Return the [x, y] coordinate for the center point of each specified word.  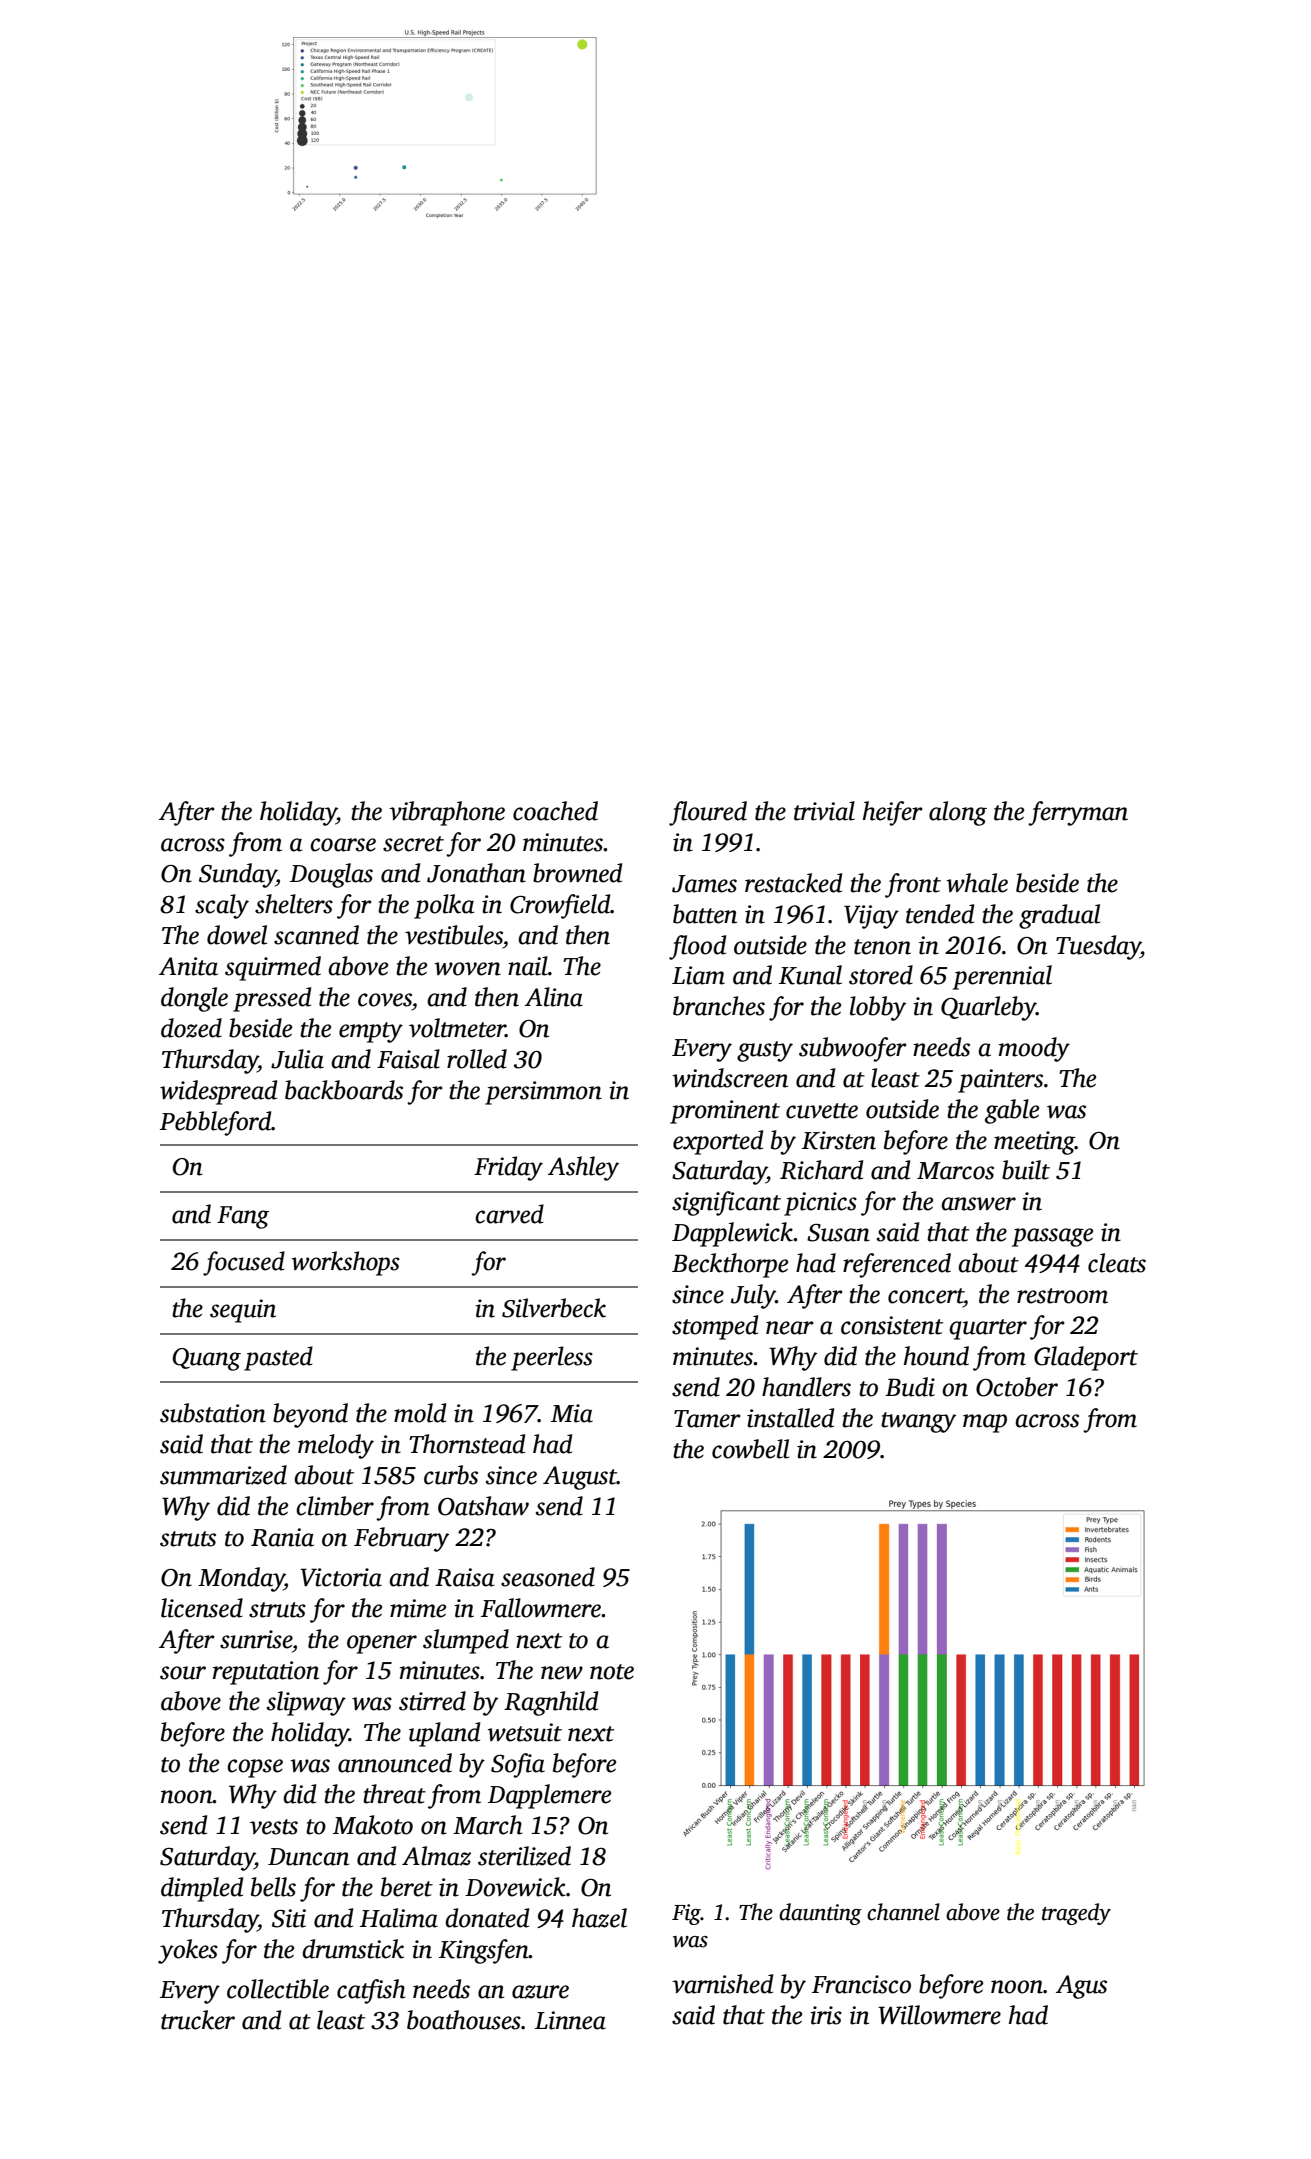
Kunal [810, 975]
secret [413, 844]
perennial [1002, 977]
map [985, 1423]
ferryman [1078, 813]
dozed [191, 1028]
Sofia [518, 1765]
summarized [223, 1475]
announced [395, 1763]
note [612, 1672]
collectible [278, 1989]
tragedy [1076, 1914]
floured [708, 813]
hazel [599, 1918]
